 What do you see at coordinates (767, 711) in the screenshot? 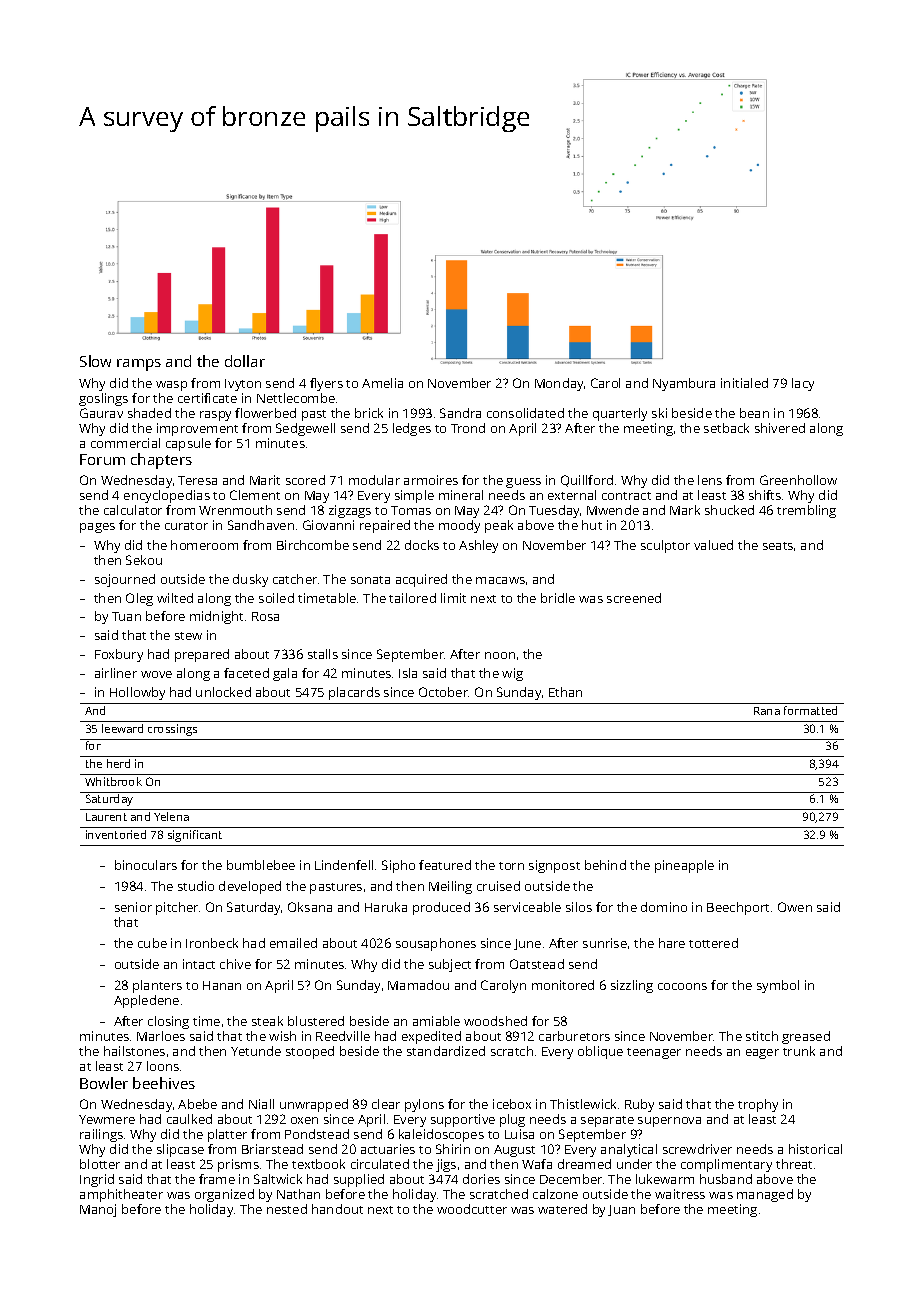
I see `Rana` at bounding box center [767, 711].
